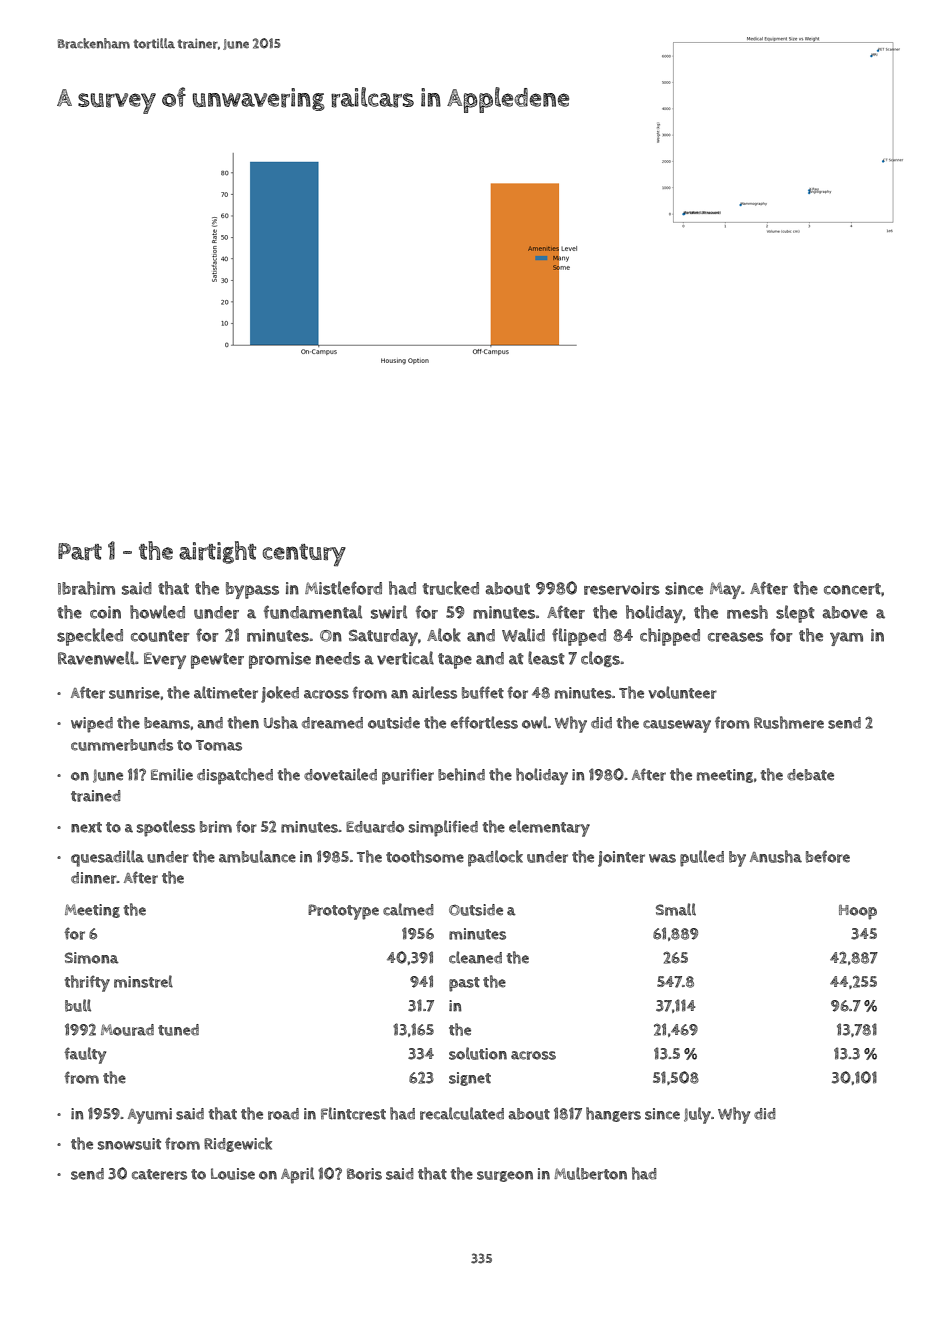  I want to click on faulty, so click(85, 1055).
